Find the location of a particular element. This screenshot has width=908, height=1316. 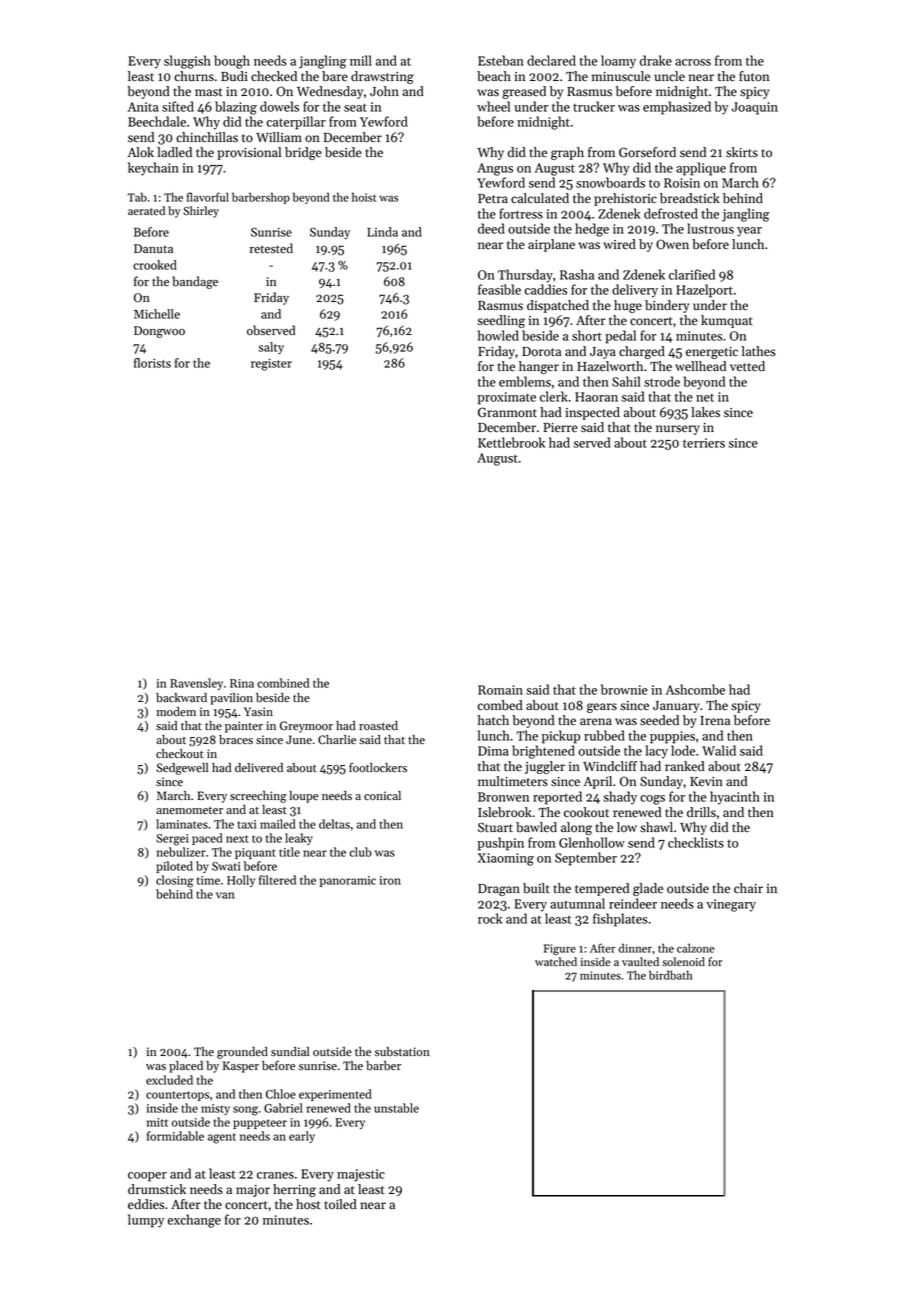

Dongwoo is located at coordinates (159, 332).
